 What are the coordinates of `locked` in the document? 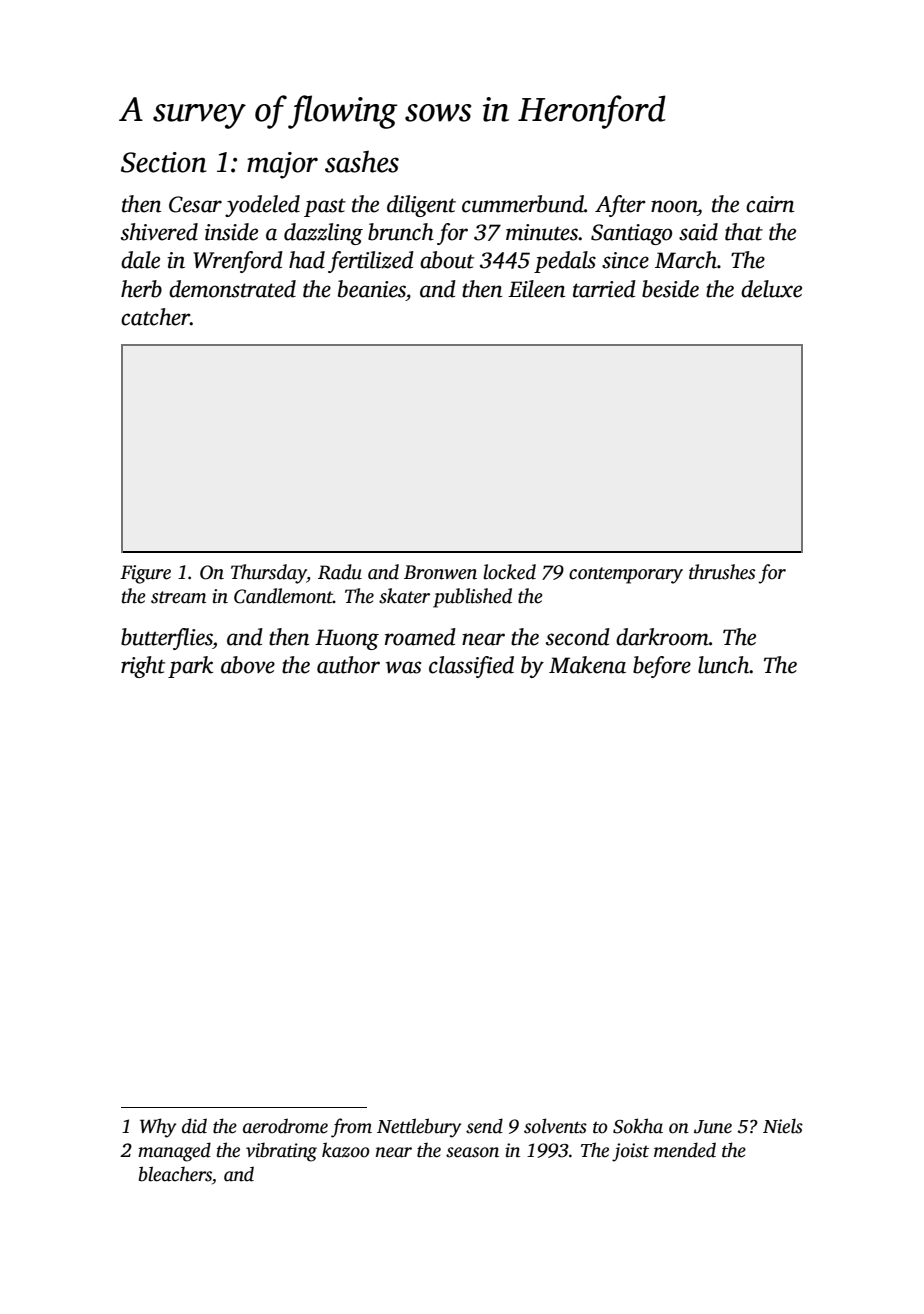 It's located at (509, 572).
